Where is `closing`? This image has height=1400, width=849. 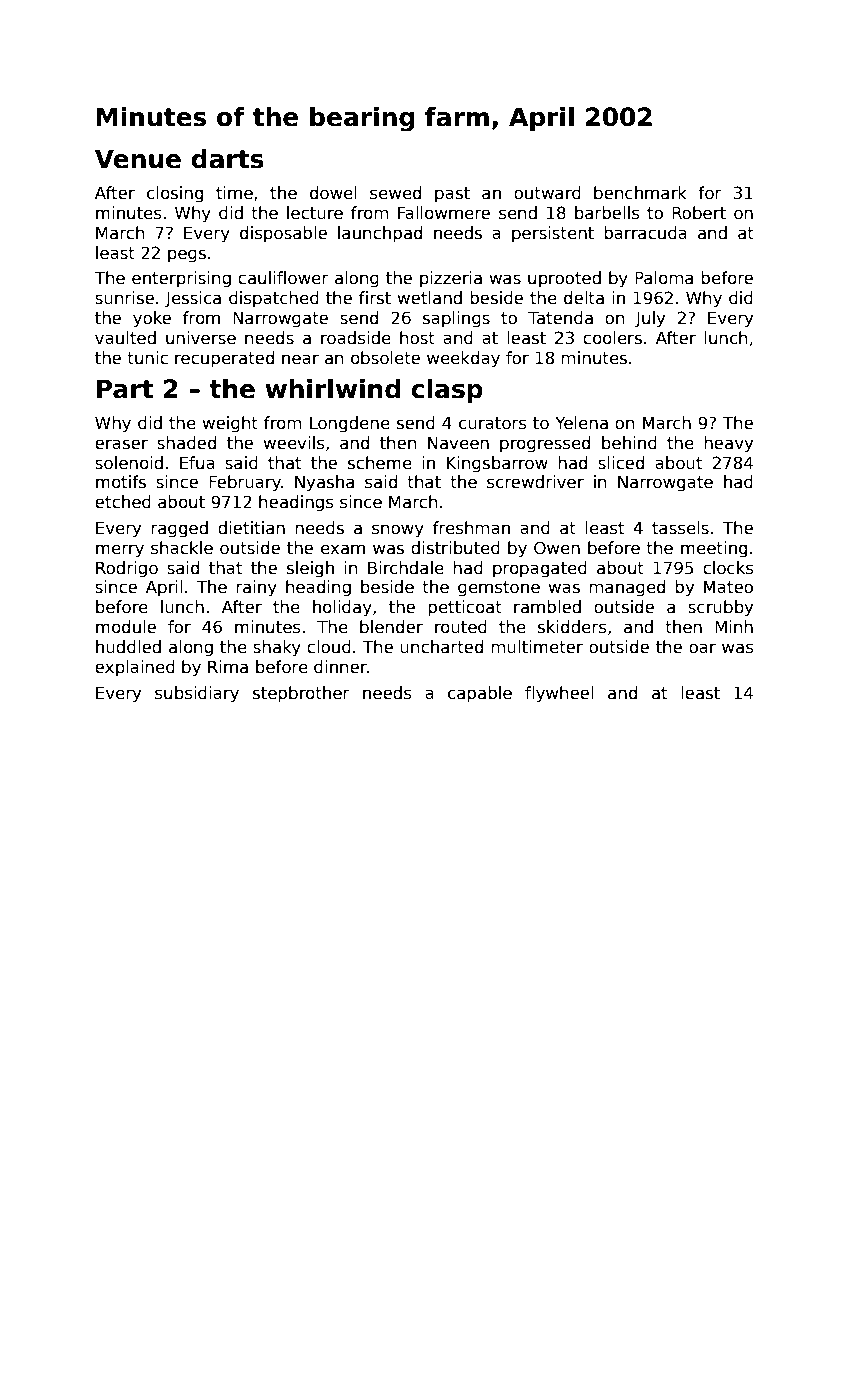 closing is located at coordinates (175, 194).
